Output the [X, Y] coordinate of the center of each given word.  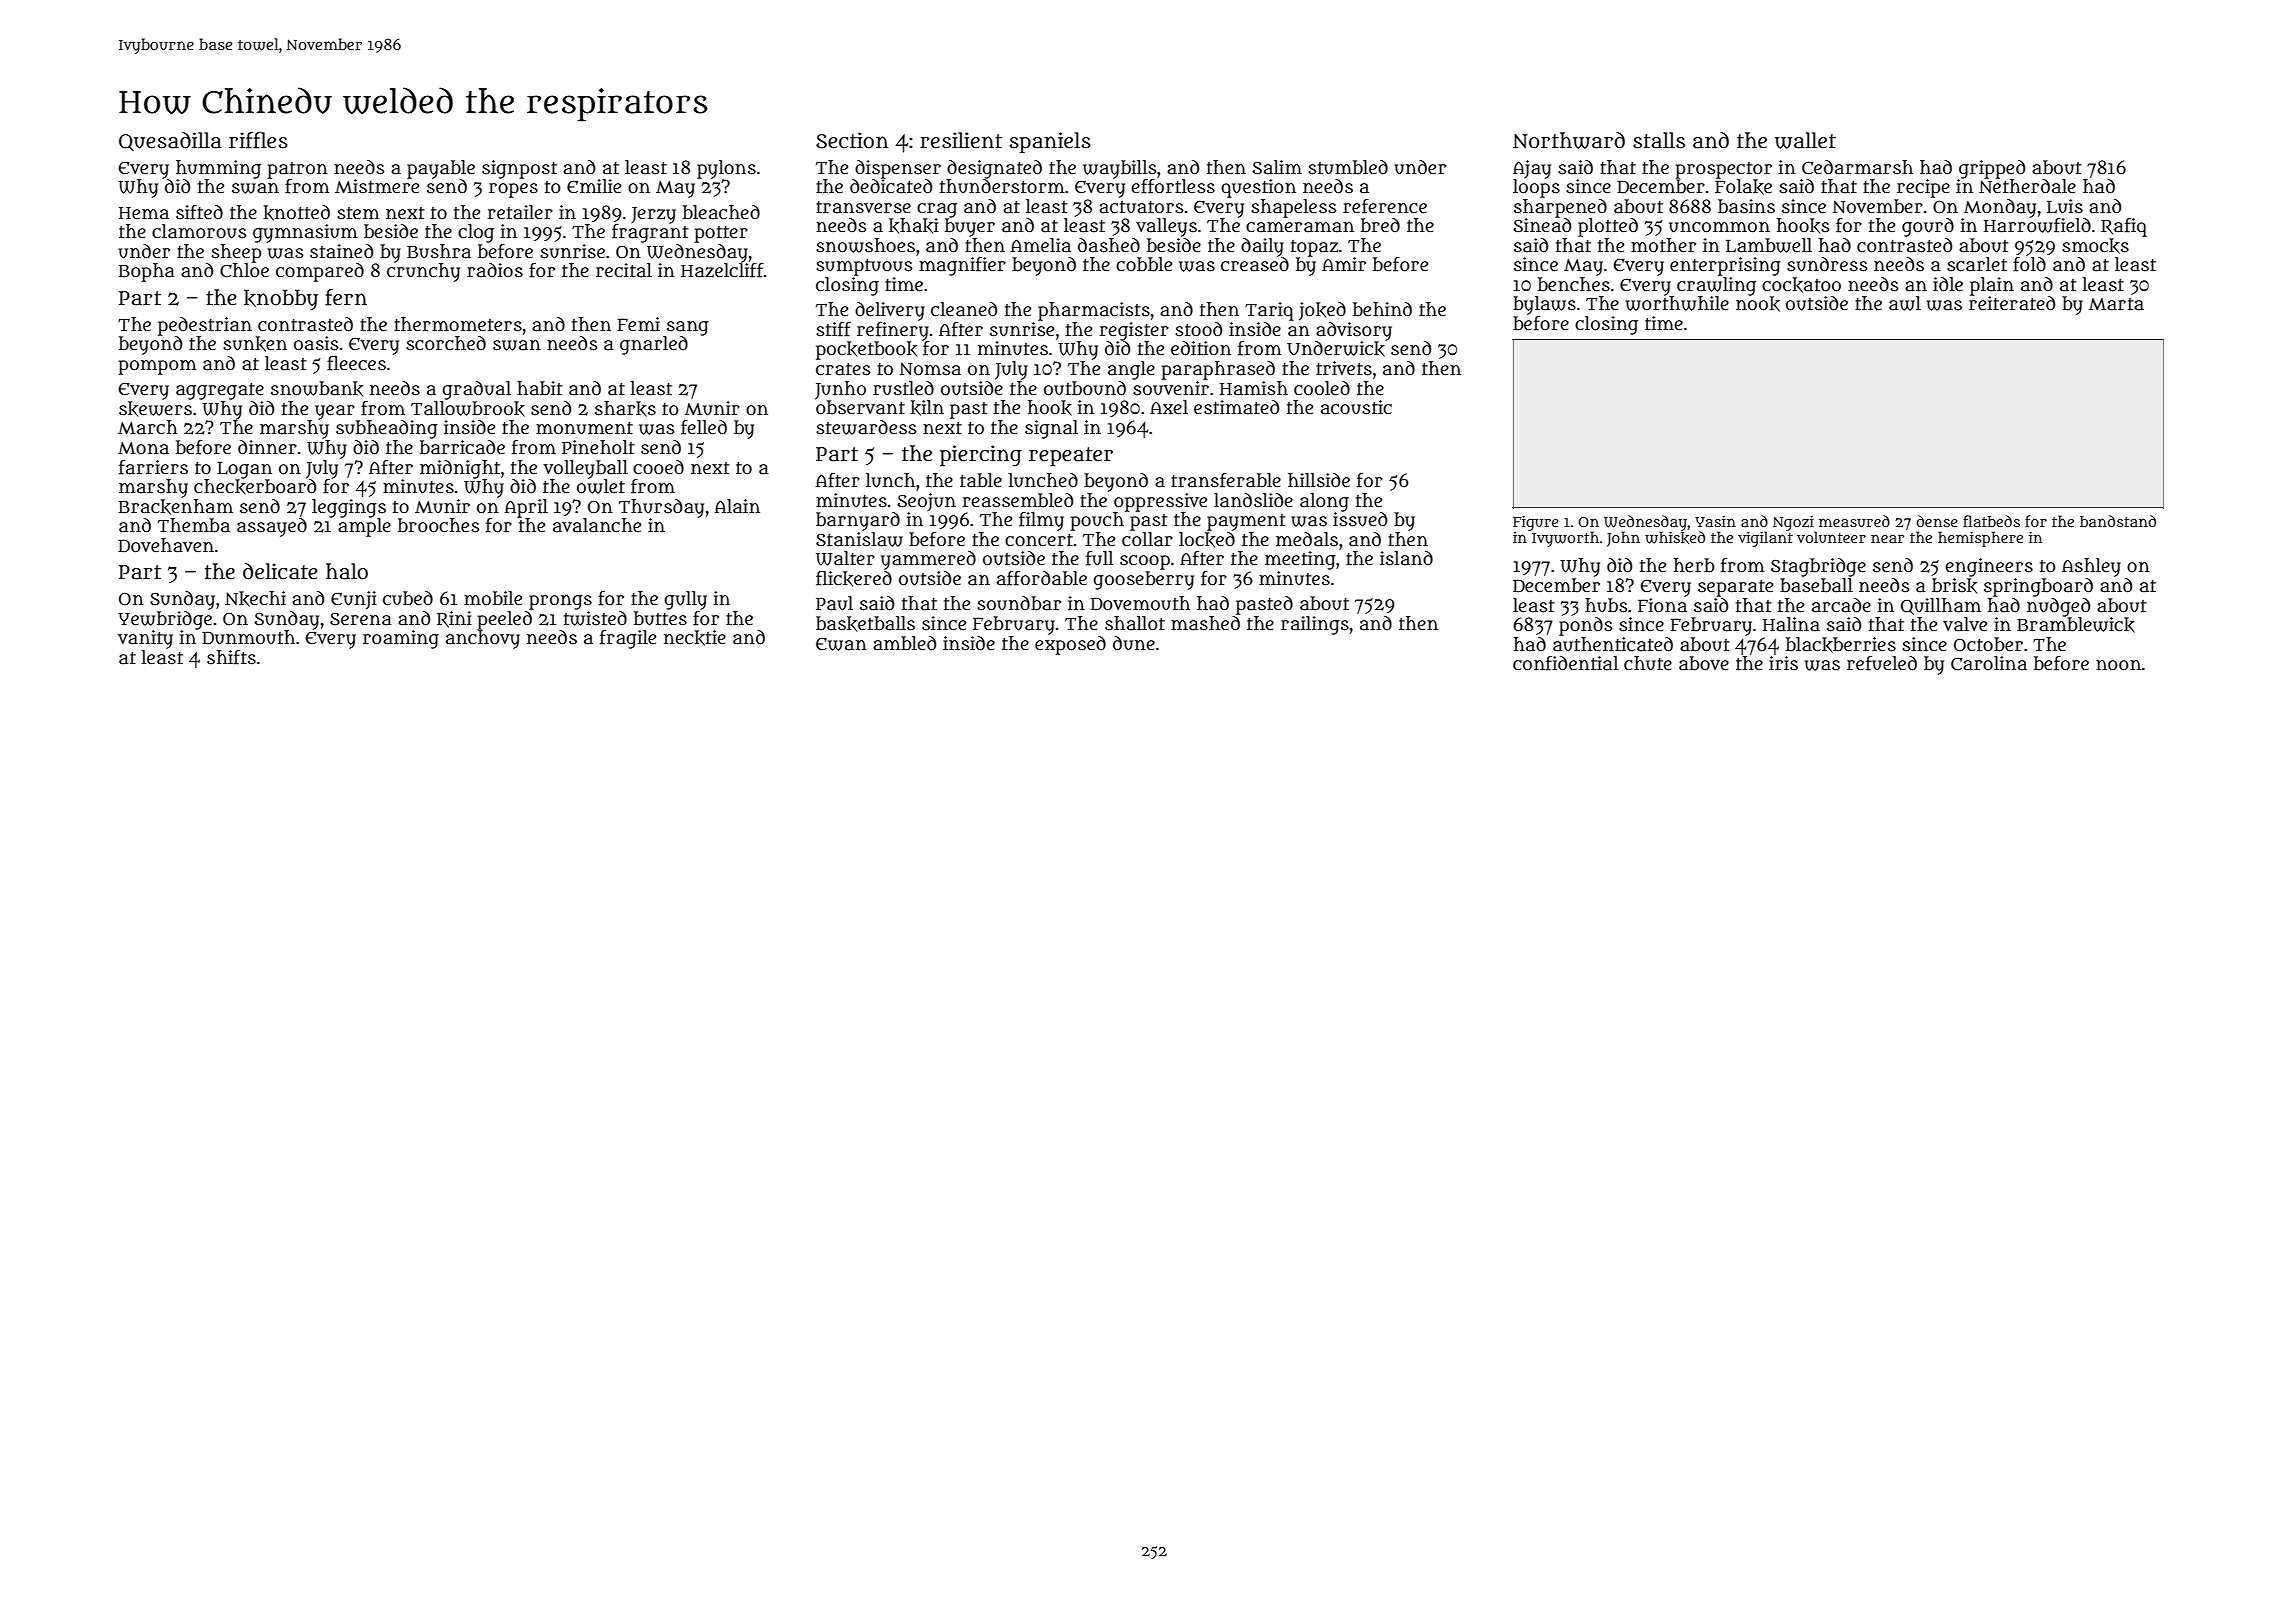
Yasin [1715, 521]
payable [441, 169]
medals [1307, 539]
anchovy [483, 639]
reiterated [2012, 303]
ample [364, 527]
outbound [1085, 388]
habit [540, 388]
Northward [1569, 140]
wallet [1805, 140]
